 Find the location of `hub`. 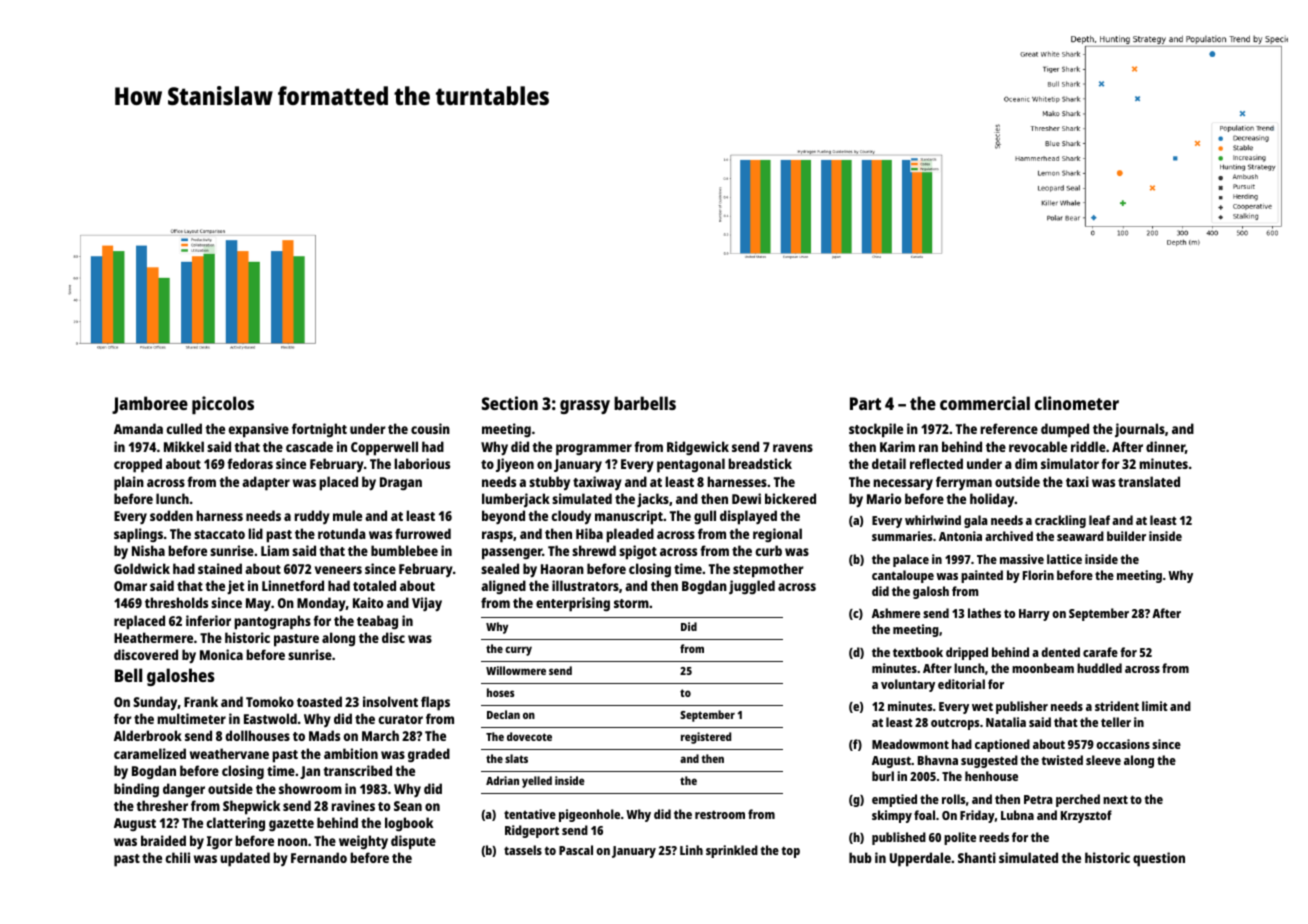

hub is located at coordinates (860, 857).
